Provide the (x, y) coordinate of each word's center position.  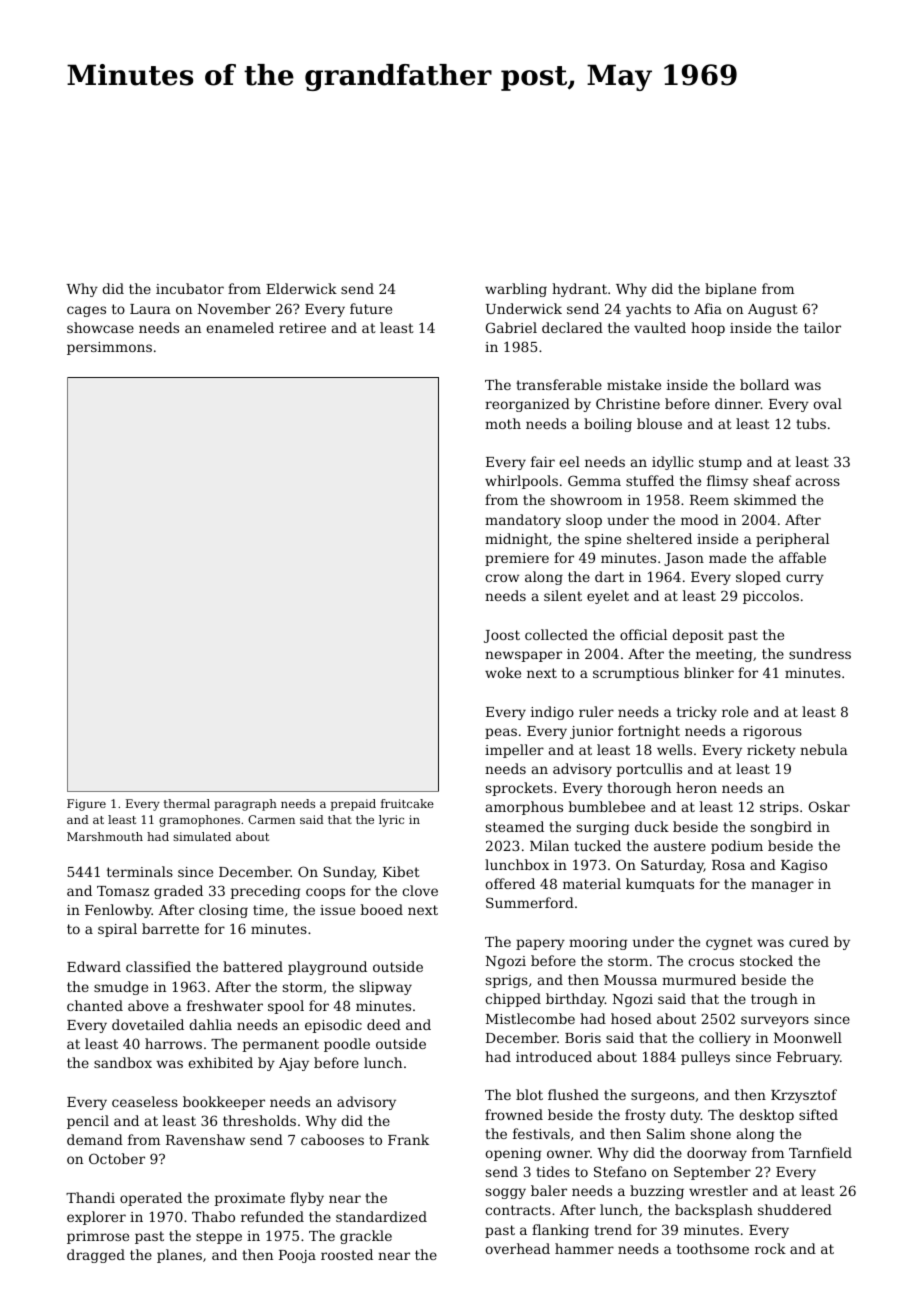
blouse (659, 423)
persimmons (109, 348)
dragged (96, 1256)
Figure (86, 805)
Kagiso (804, 866)
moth (503, 423)
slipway (386, 988)
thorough (639, 789)
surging (603, 828)
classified (158, 966)
